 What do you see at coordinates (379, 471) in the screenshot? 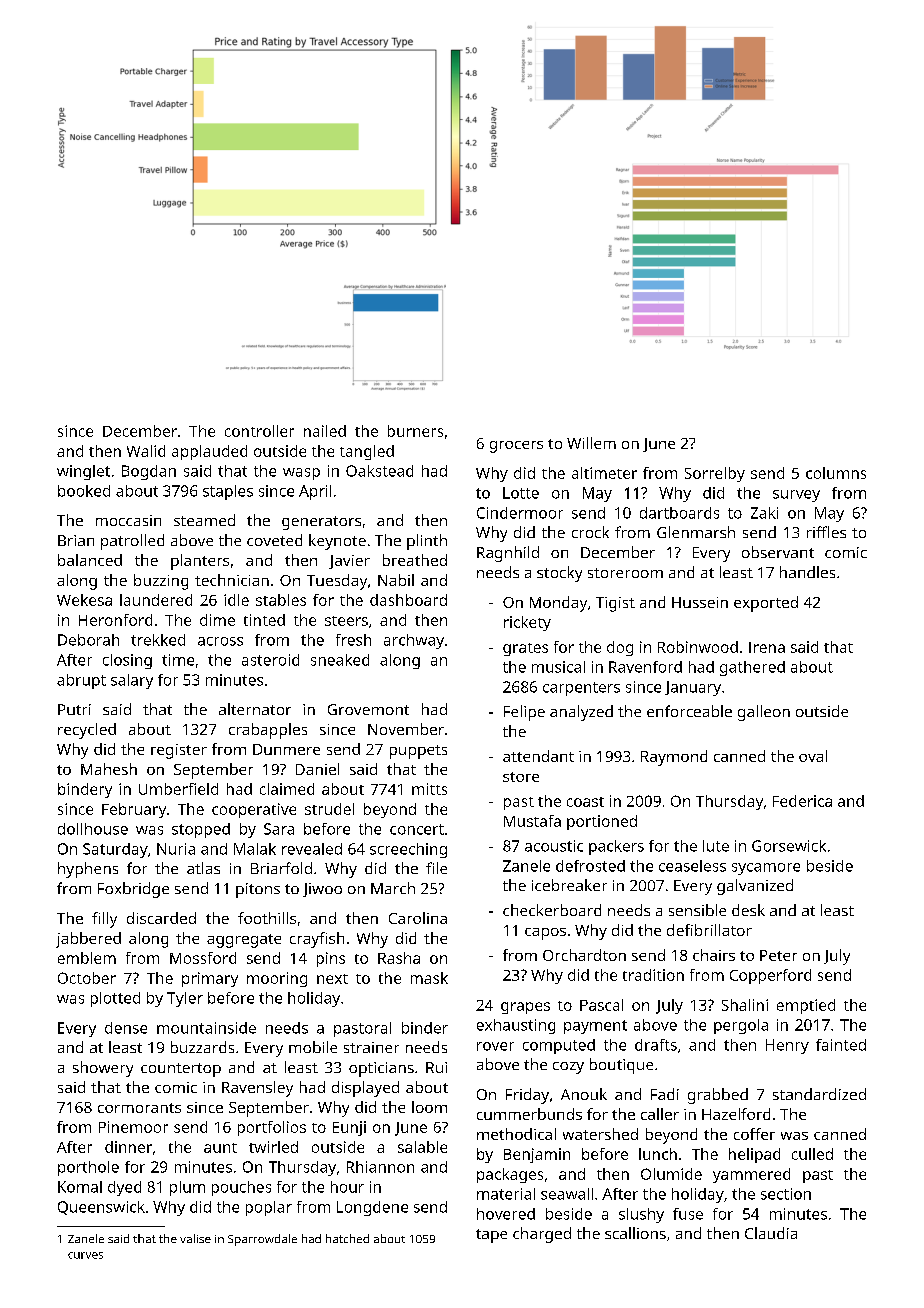
I see `Oakstead` at bounding box center [379, 471].
